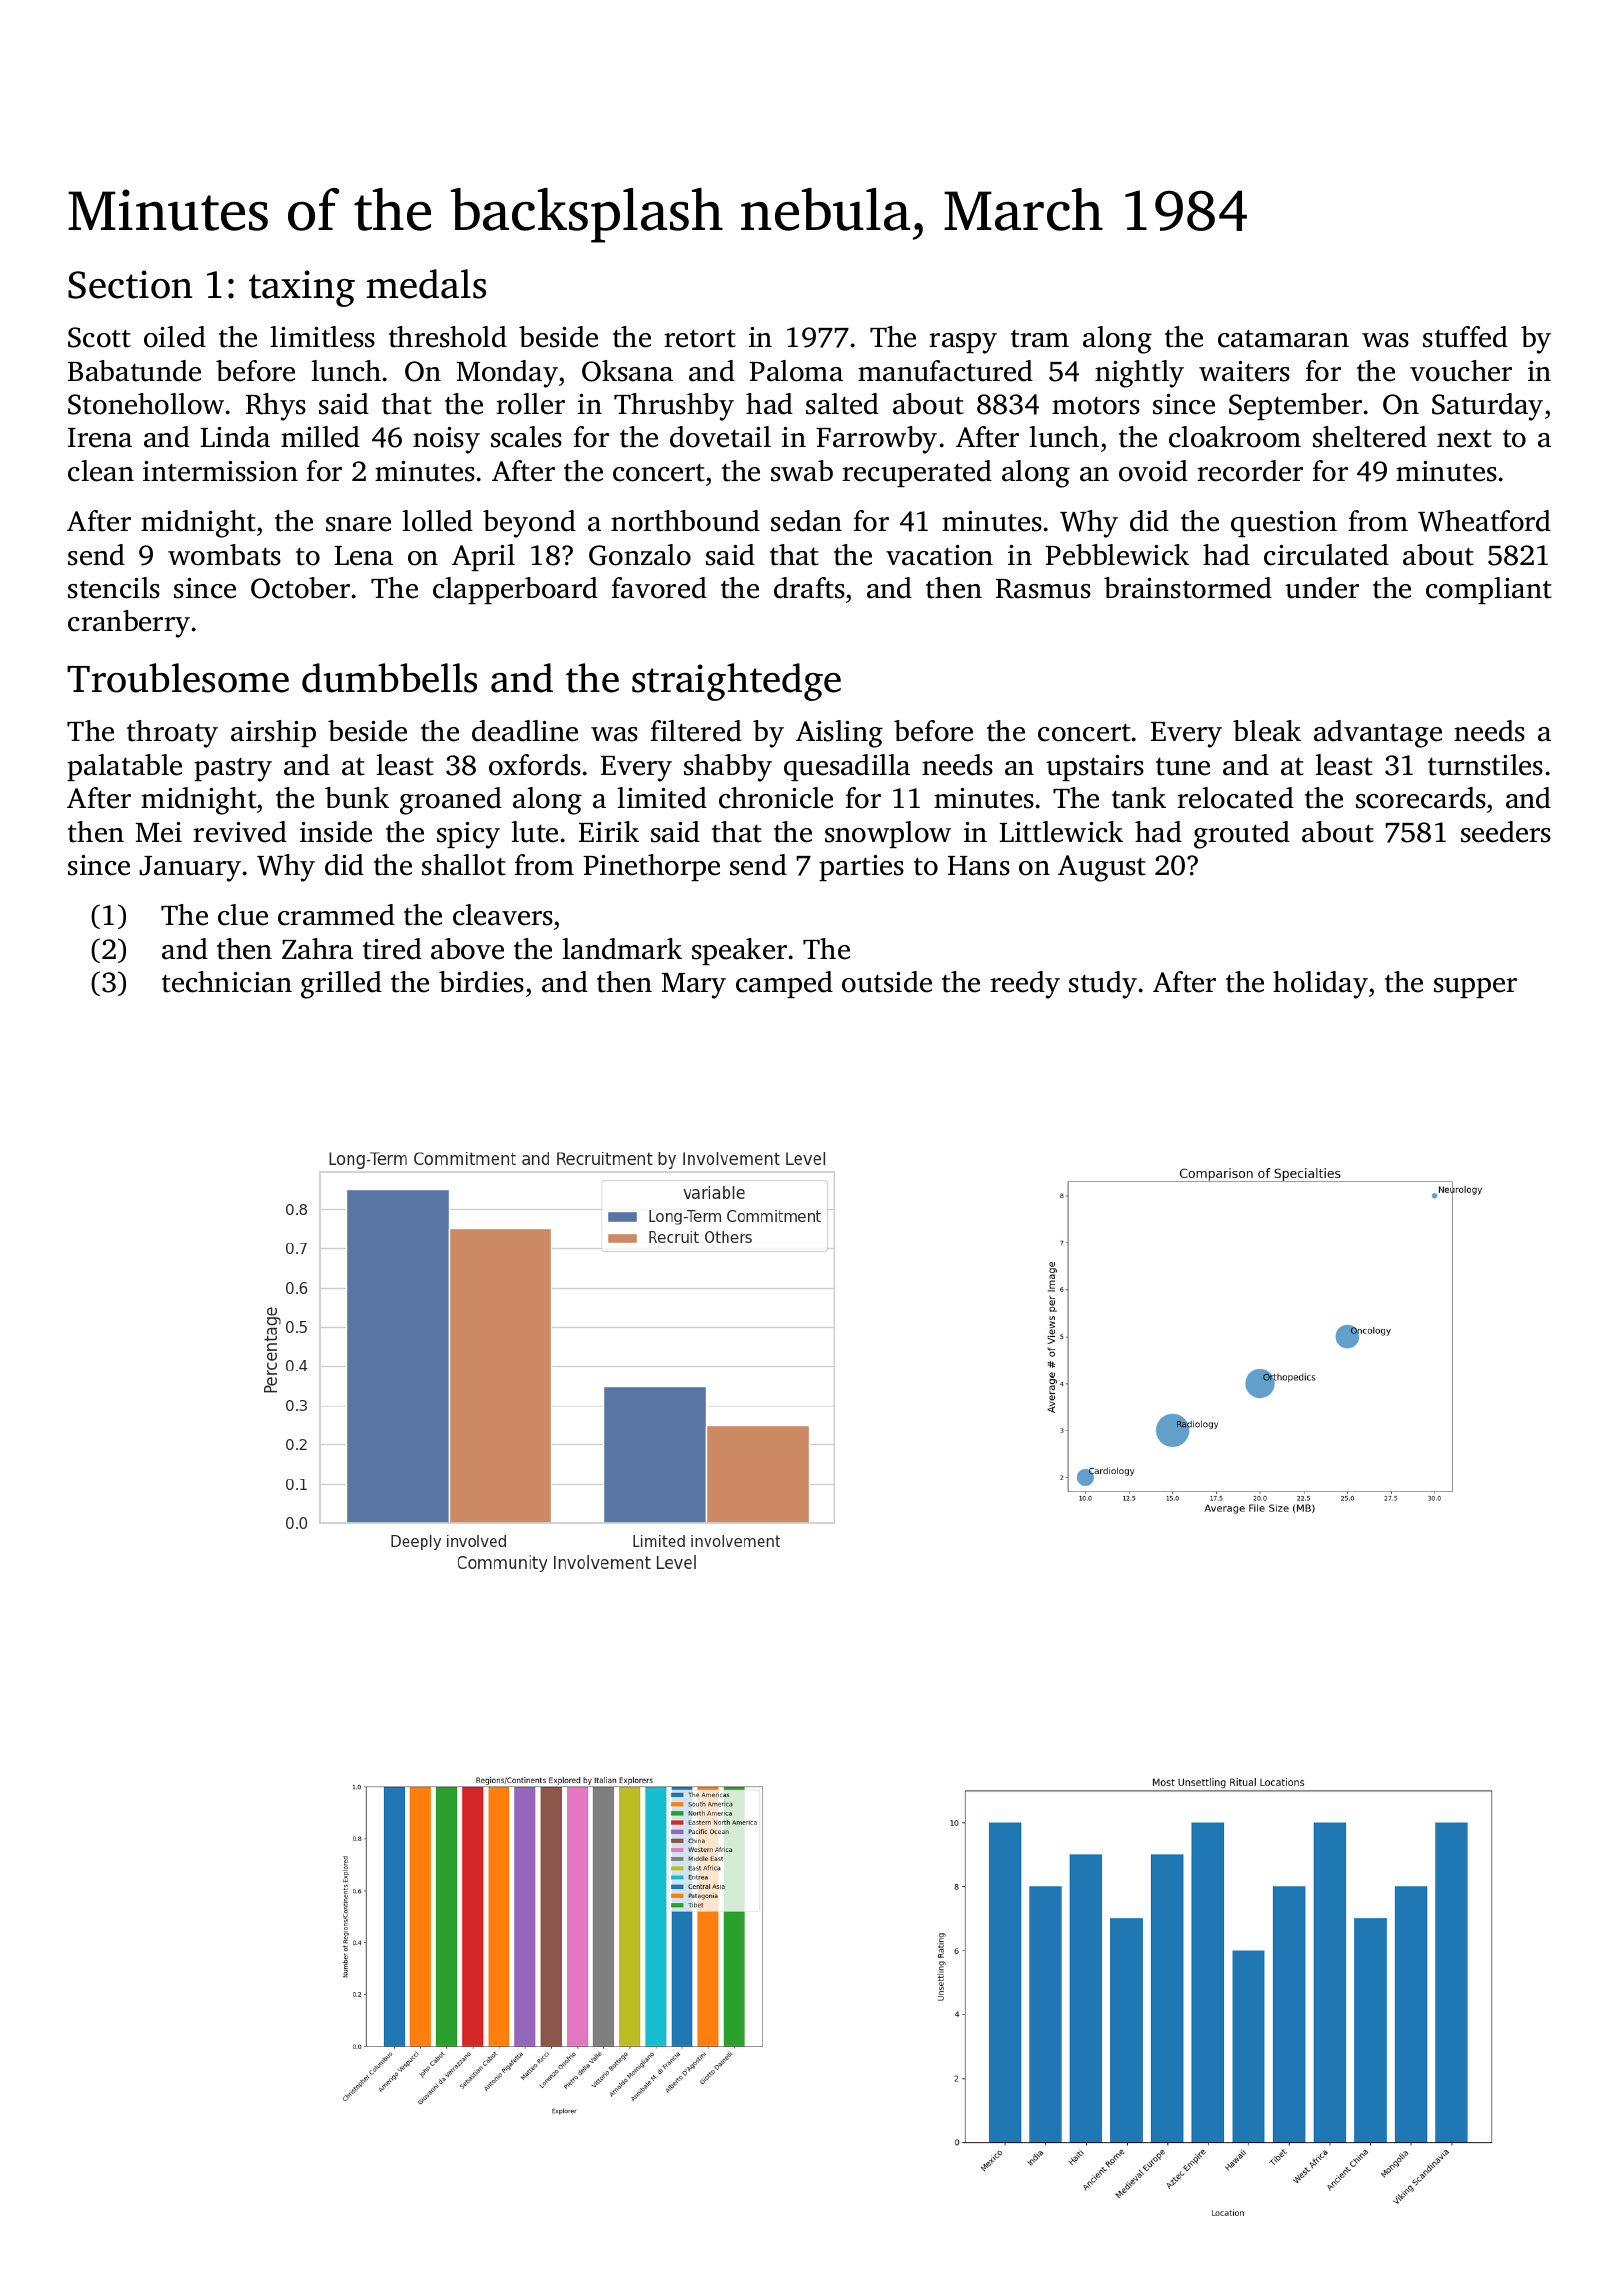 The image size is (1620, 2292). Describe the element at coordinates (1283, 339) in the screenshot. I see `catamaran` at that location.
